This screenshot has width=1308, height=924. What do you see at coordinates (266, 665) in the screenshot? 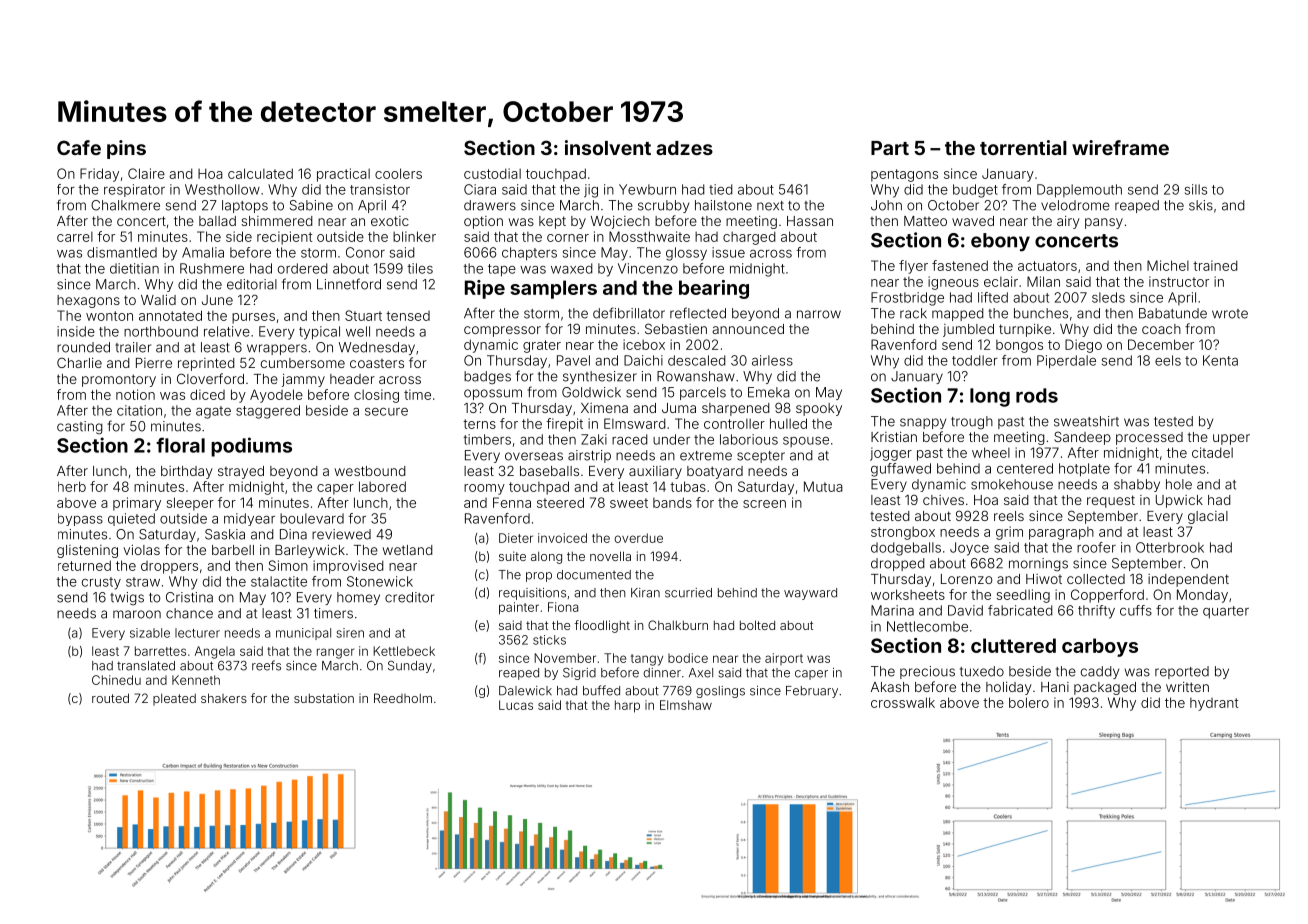
I see `reefs` at bounding box center [266, 665].
